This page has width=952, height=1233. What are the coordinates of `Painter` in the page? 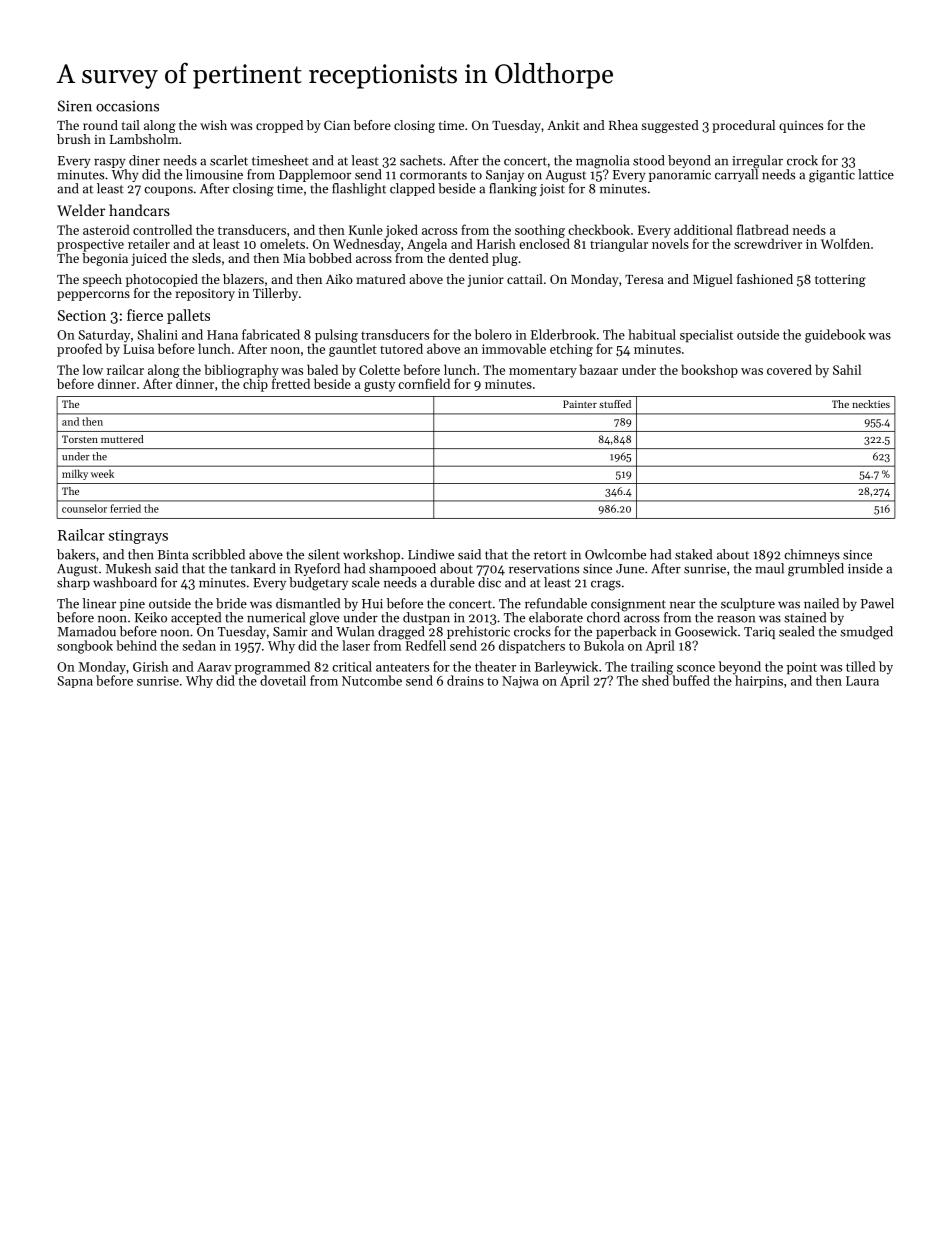 It's located at (580, 404).
